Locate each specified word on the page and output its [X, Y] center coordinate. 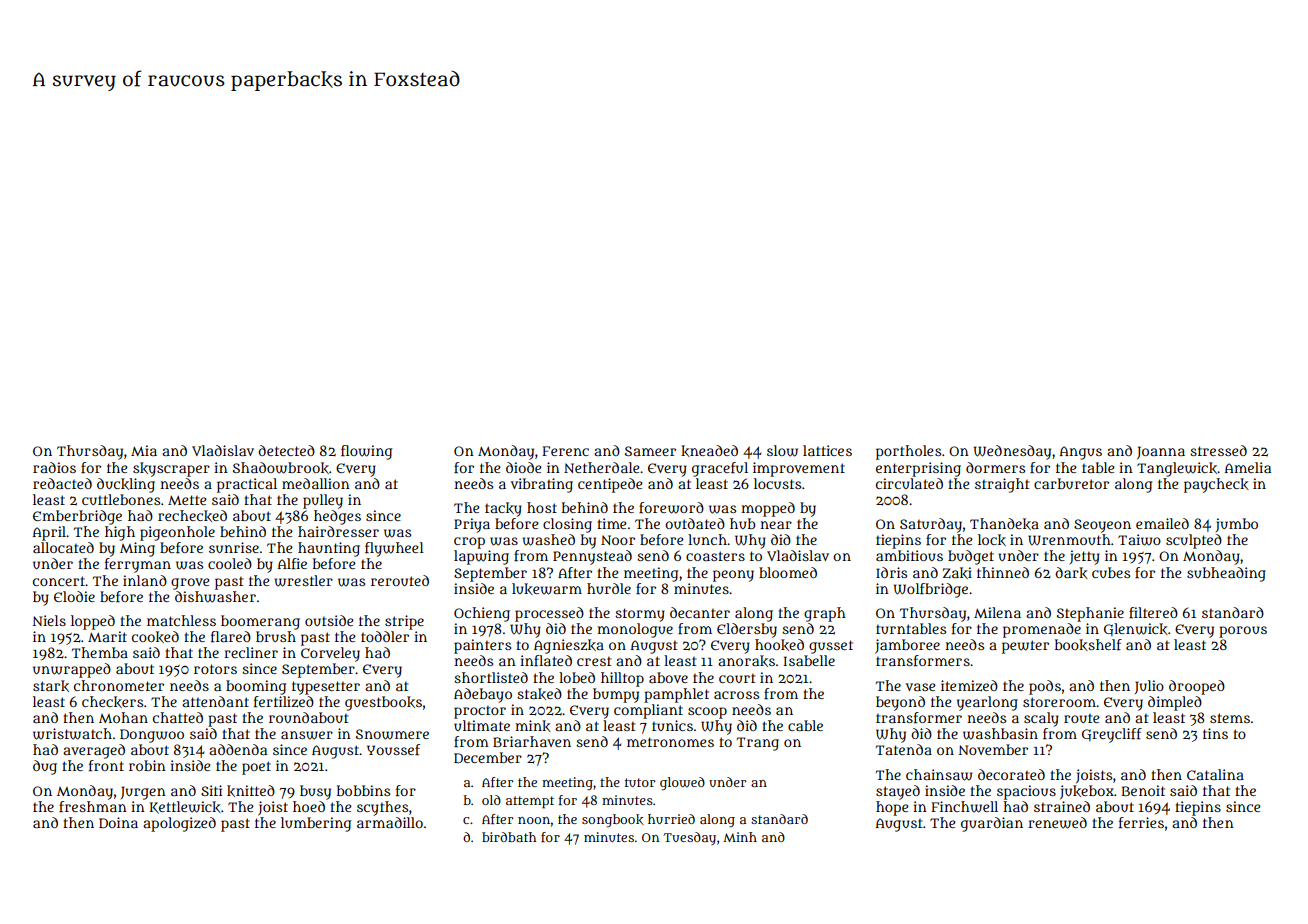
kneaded [709, 451]
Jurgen [143, 793]
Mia [144, 450]
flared [231, 636]
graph [825, 614]
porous [1243, 632]
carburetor [1071, 483]
